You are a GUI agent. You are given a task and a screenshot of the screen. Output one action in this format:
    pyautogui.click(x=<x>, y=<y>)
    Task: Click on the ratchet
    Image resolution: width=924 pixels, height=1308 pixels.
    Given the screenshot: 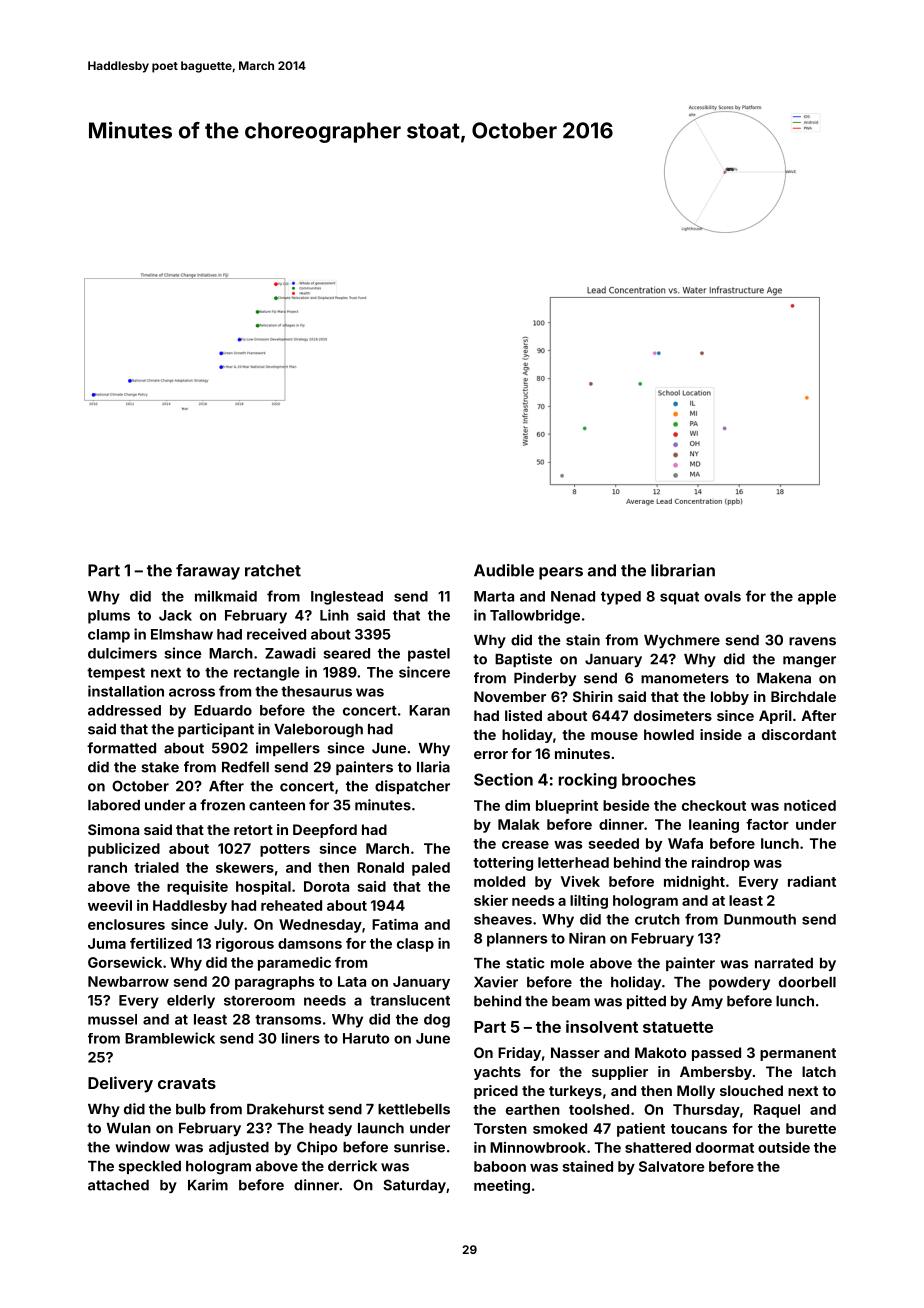 What is the action you would take?
    pyautogui.click(x=273, y=570)
